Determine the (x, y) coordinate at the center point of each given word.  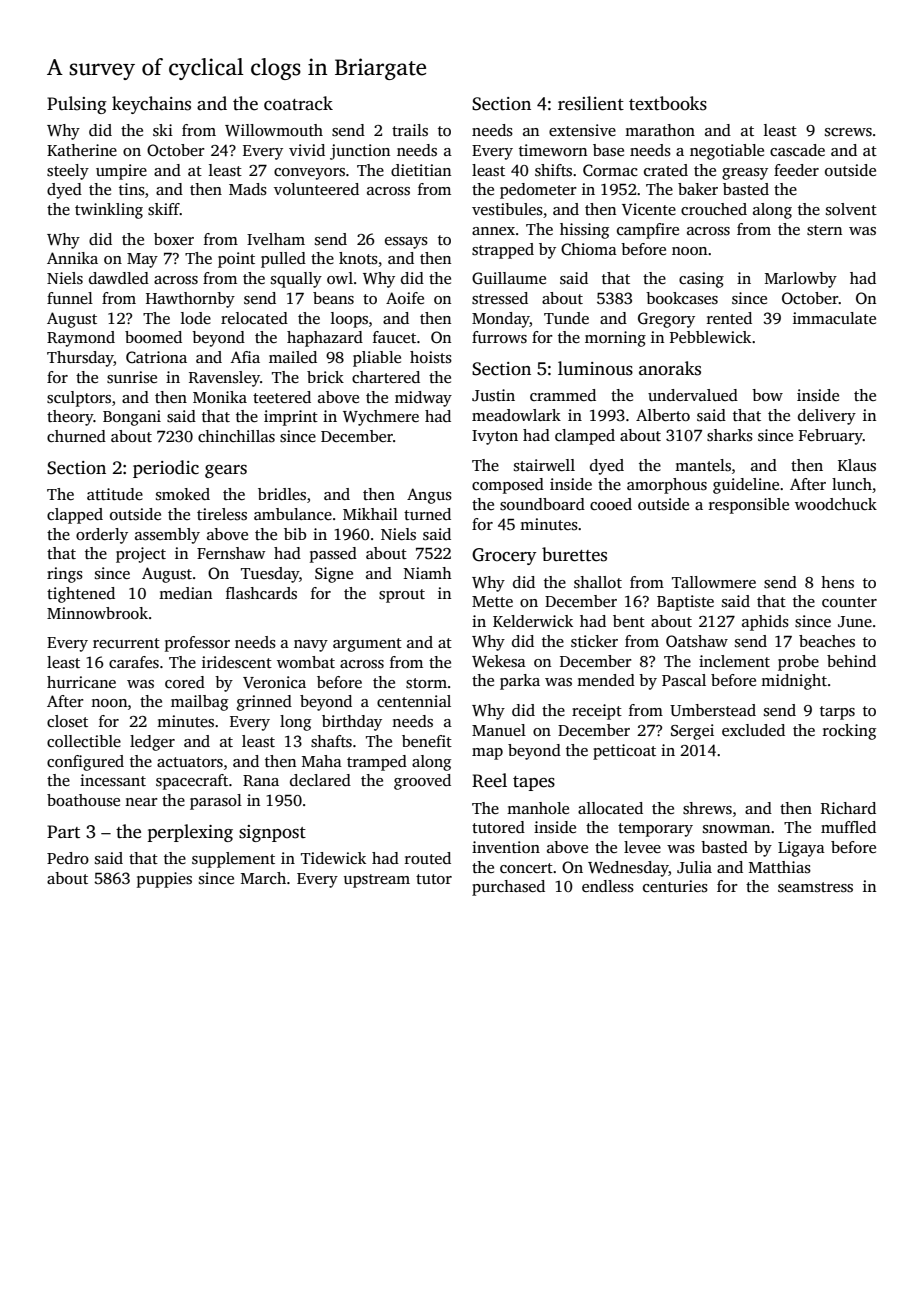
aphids (765, 623)
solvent (851, 209)
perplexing (190, 833)
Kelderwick (533, 621)
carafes (134, 662)
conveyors (309, 174)
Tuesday (270, 575)
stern (824, 230)
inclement (734, 661)
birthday (352, 723)
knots (358, 258)
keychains (151, 105)
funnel (70, 298)
